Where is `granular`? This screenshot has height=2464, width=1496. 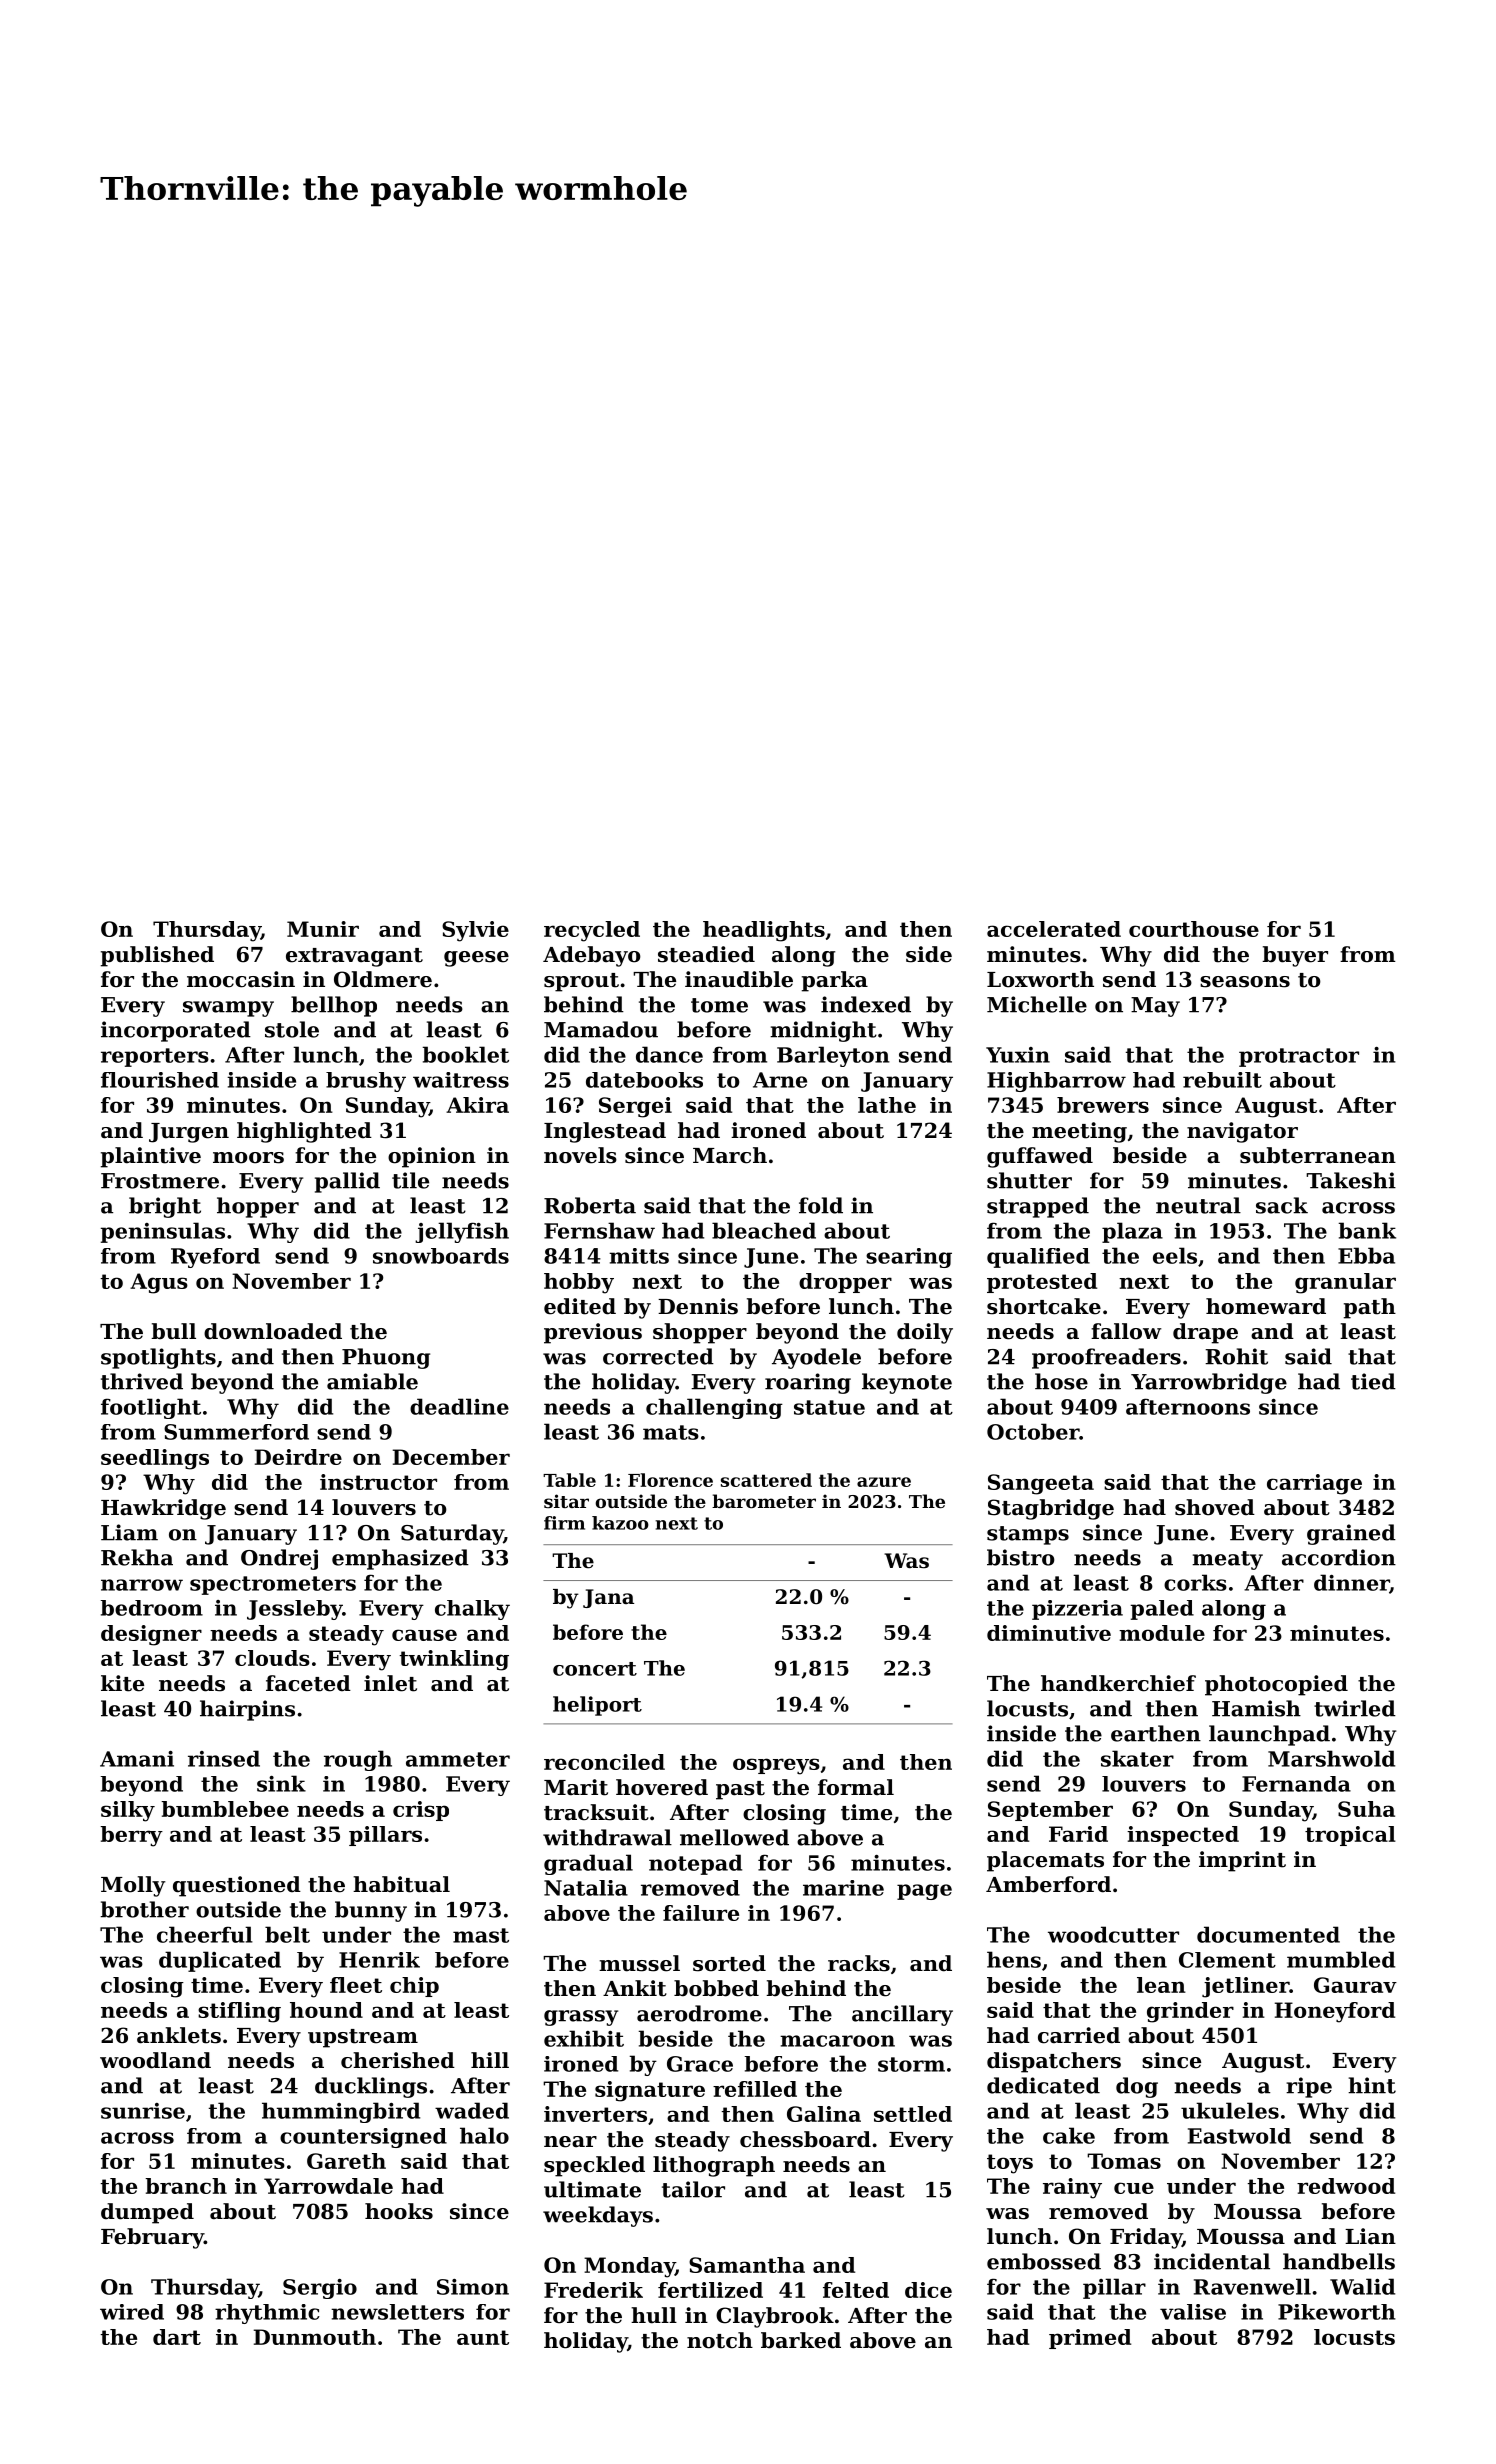 granular is located at coordinates (1345, 1283).
